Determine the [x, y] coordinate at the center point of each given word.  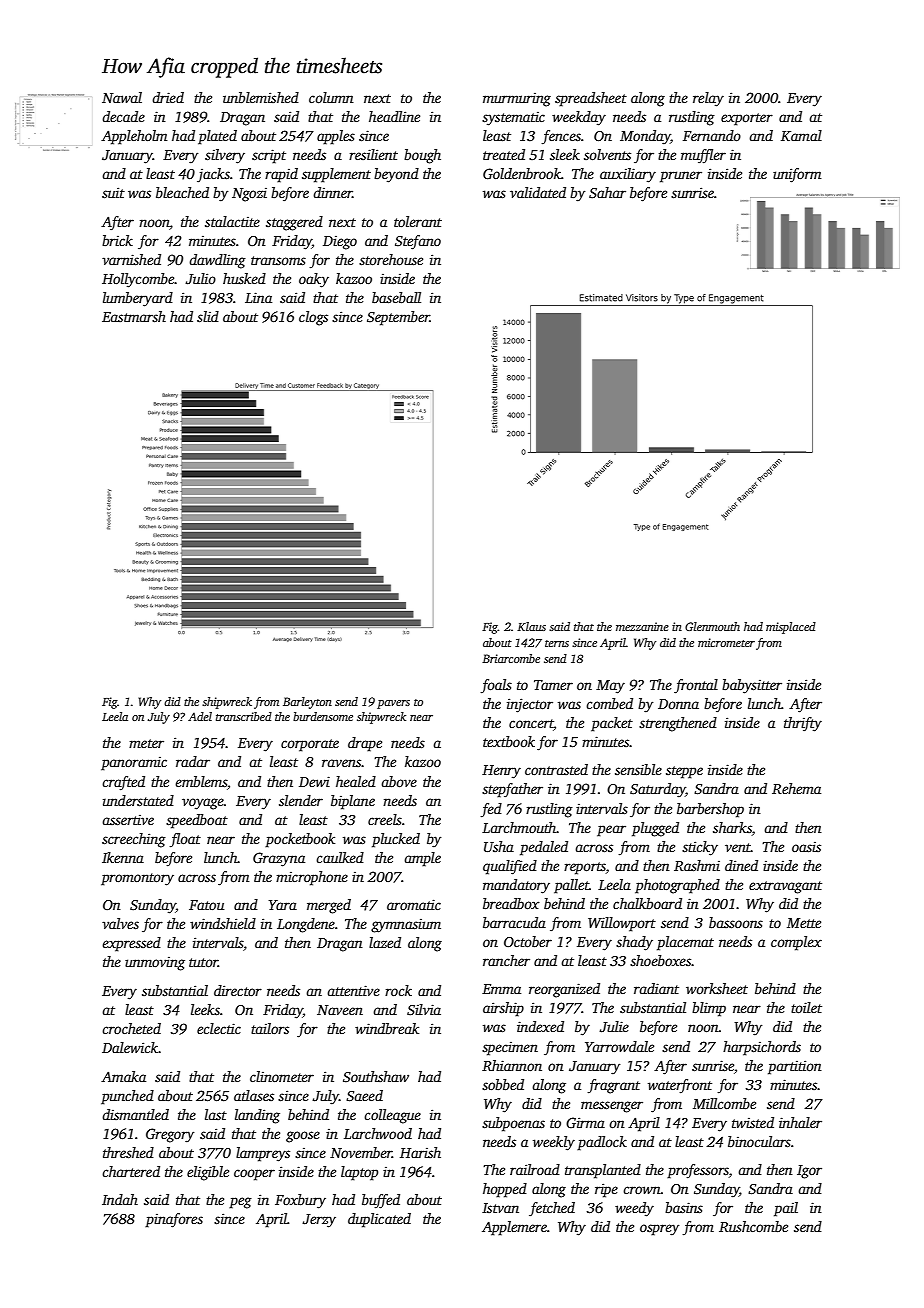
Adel [200, 716]
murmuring [517, 100]
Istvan [500, 1208]
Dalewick [130, 1047]
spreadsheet [591, 99]
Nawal [122, 97]
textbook [509, 741]
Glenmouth [712, 626]
